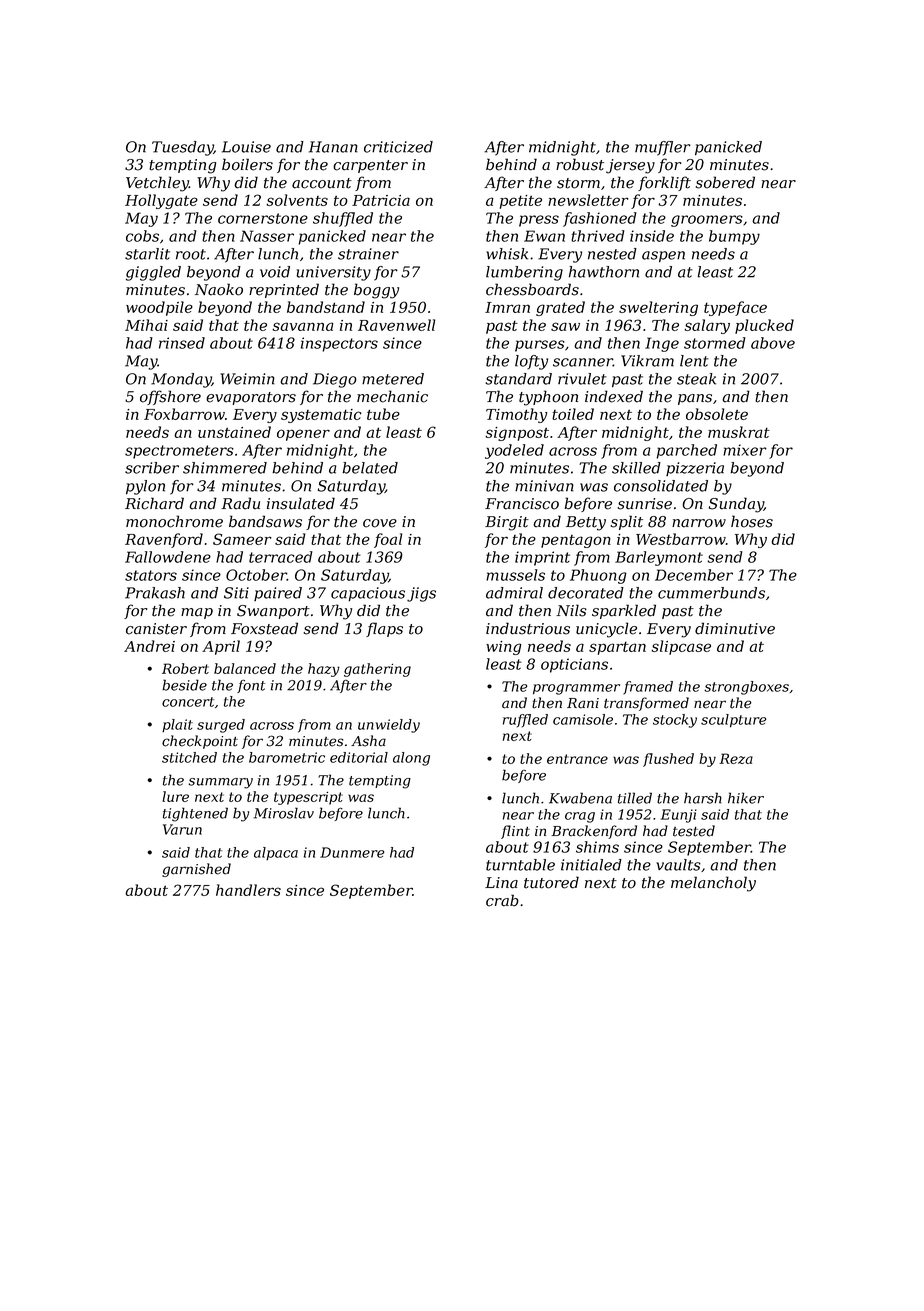 The width and height of the page is (924, 1311). Describe the element at coordinates (663, 148) in the page. I see `muffler` at that location.
